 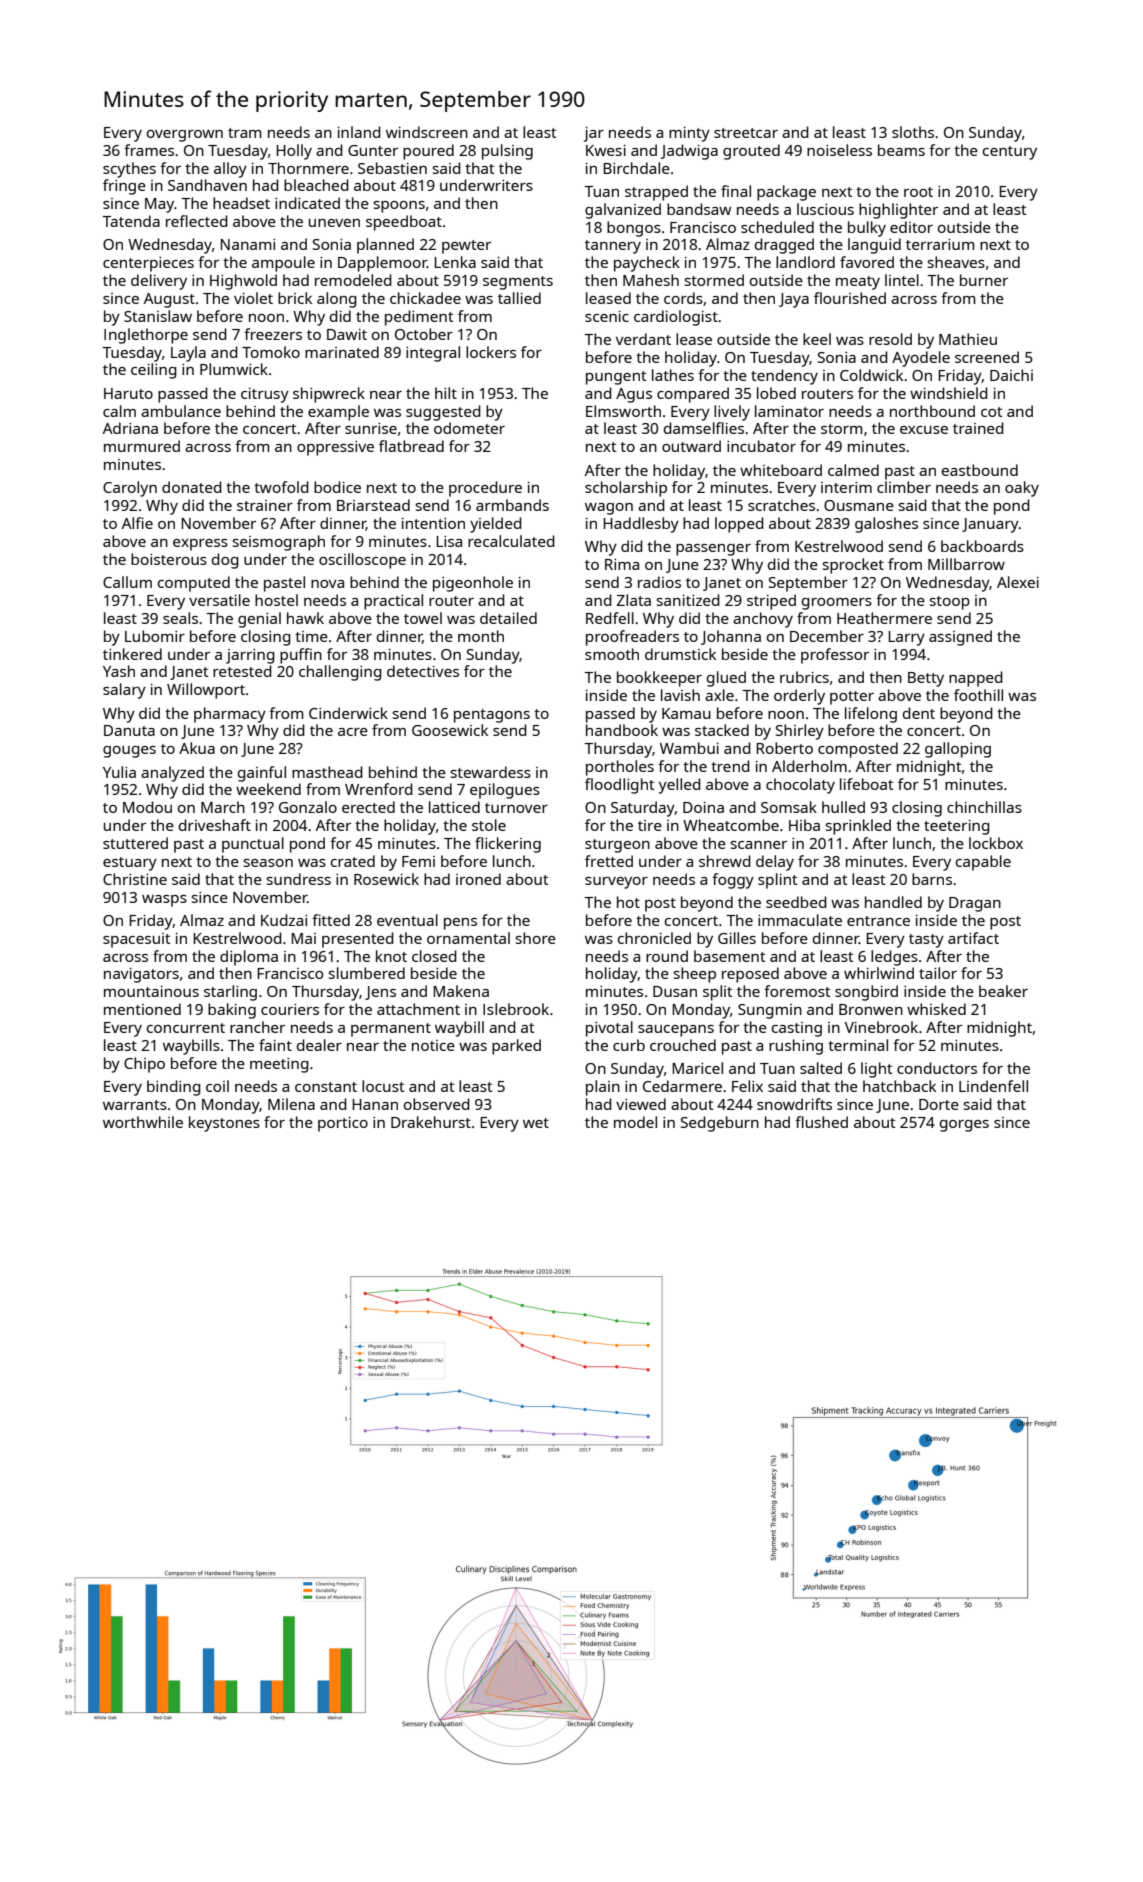 What do you see at coordinates (446, 393) in the image?
I see `hilt` at bounding box center [446, 393].
